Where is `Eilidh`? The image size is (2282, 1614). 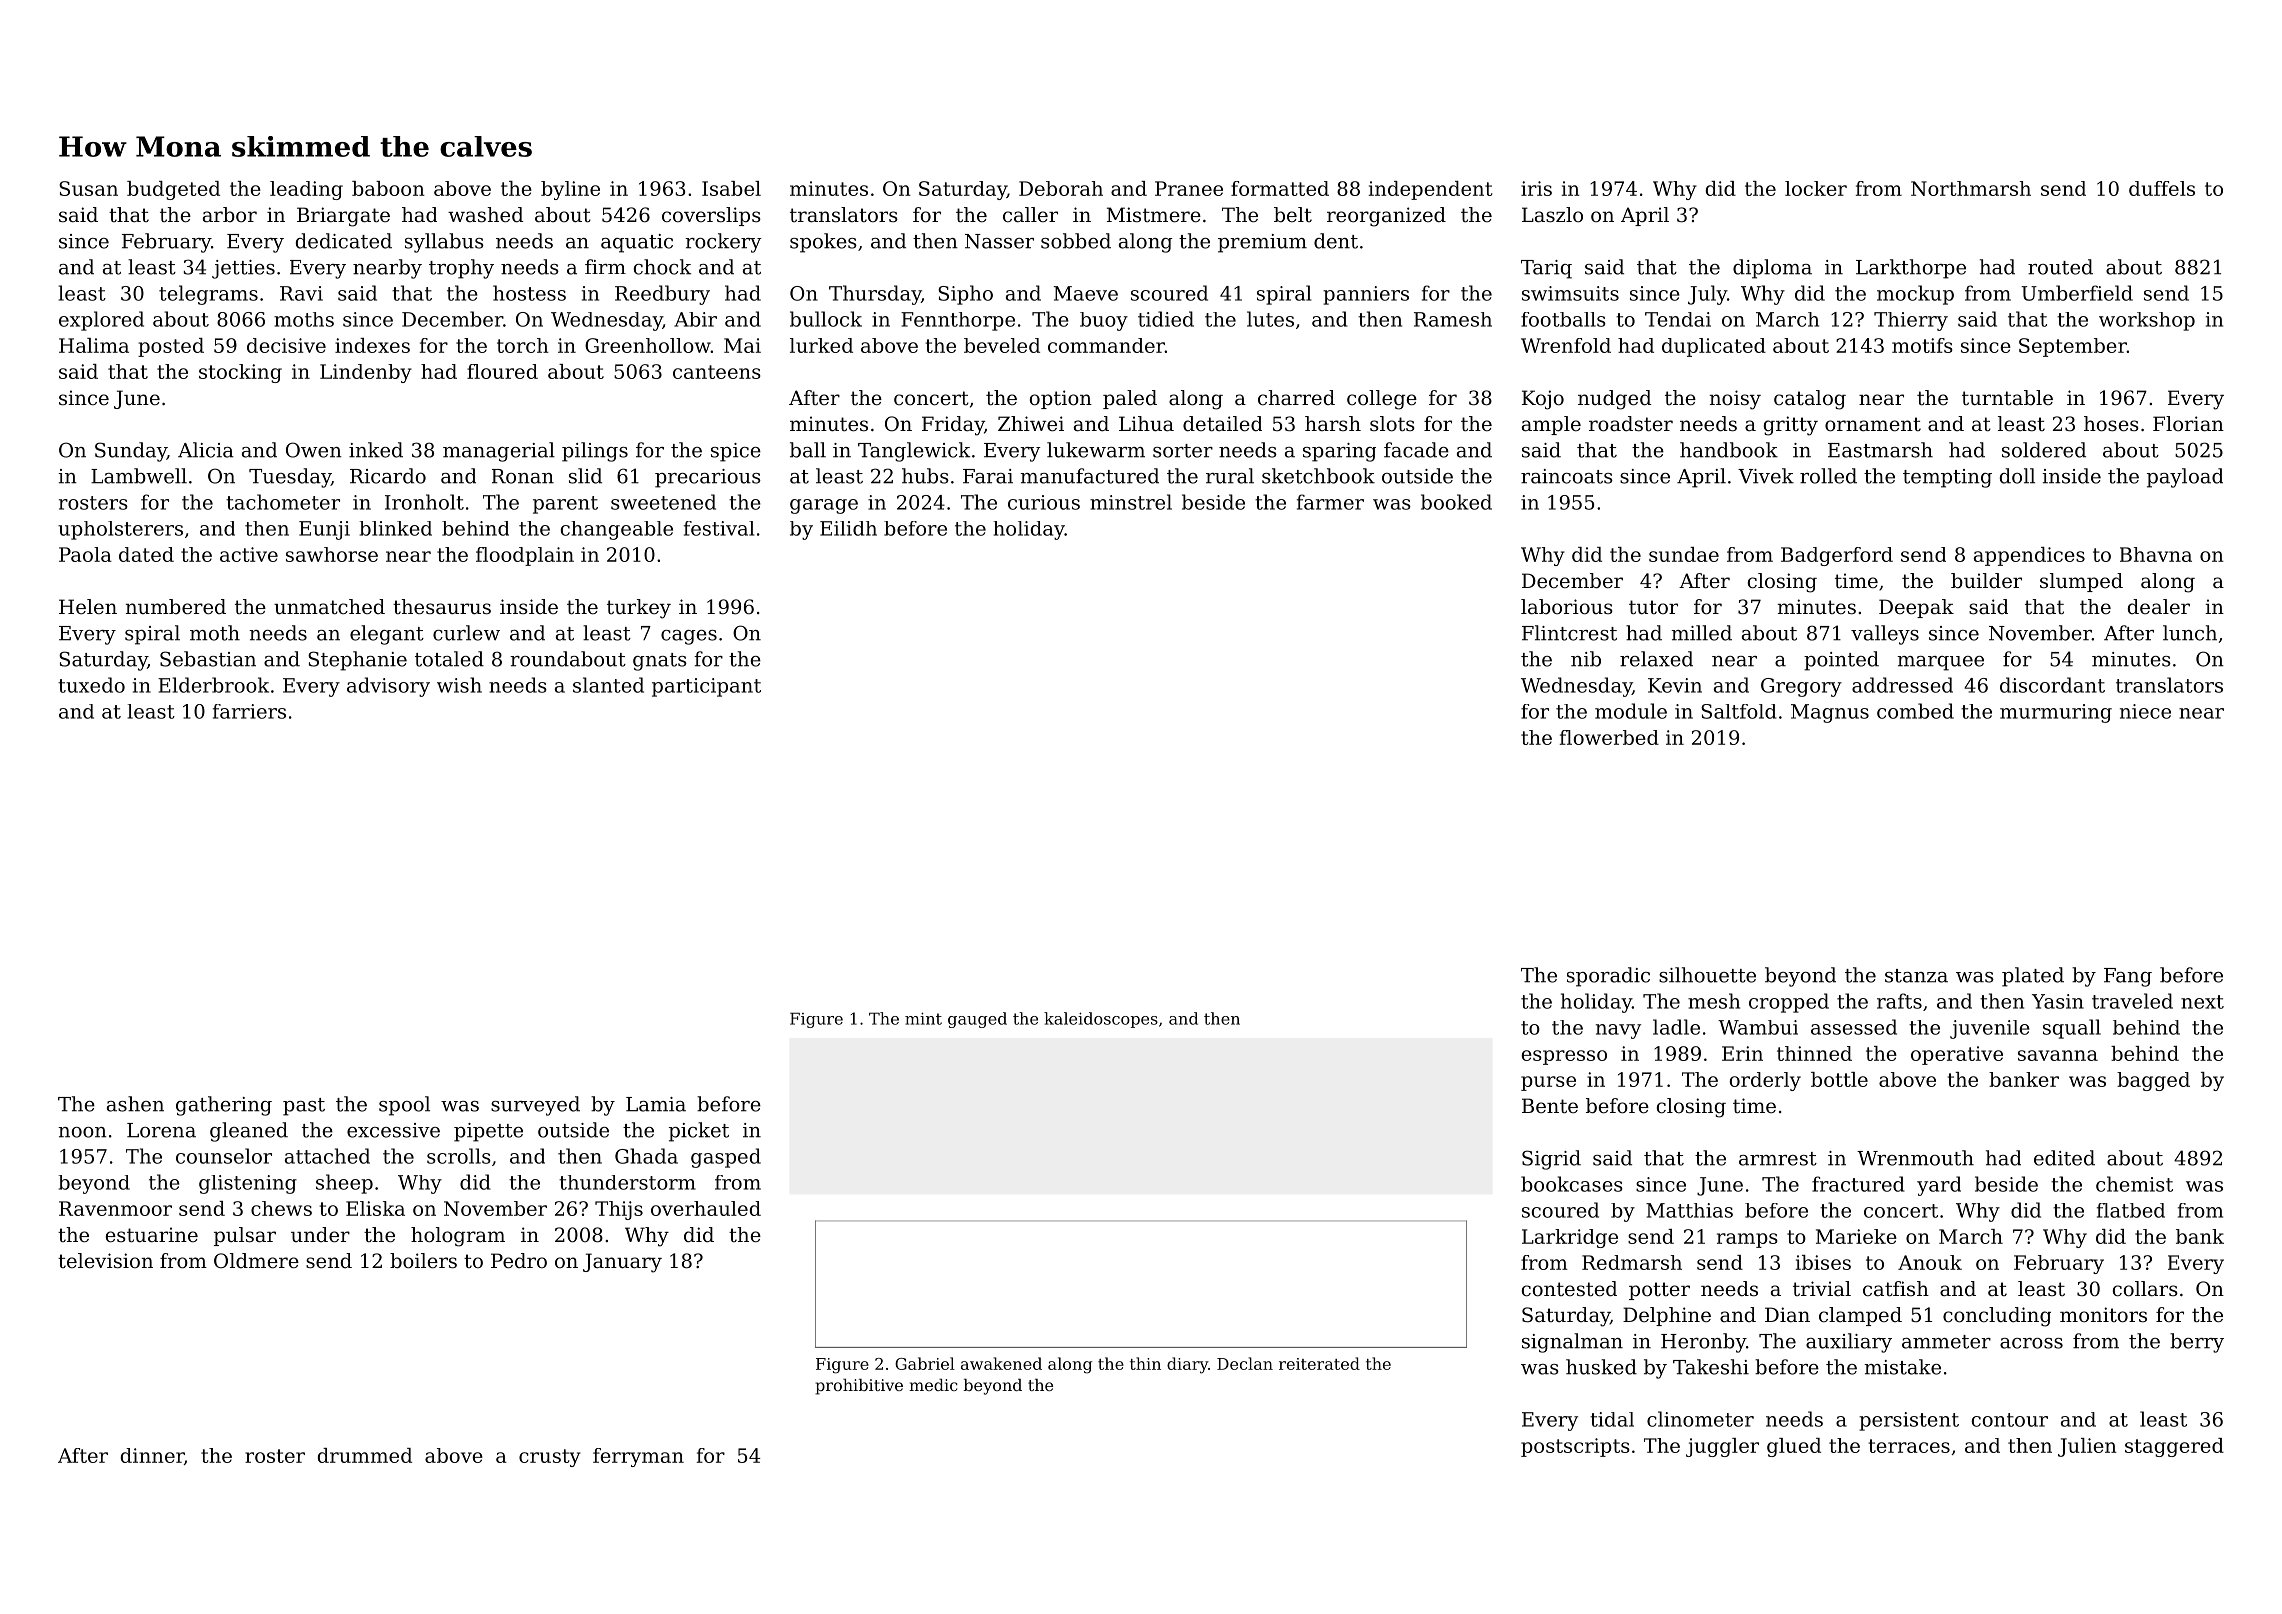
Eilidh is located at coordinates (848, 528).
